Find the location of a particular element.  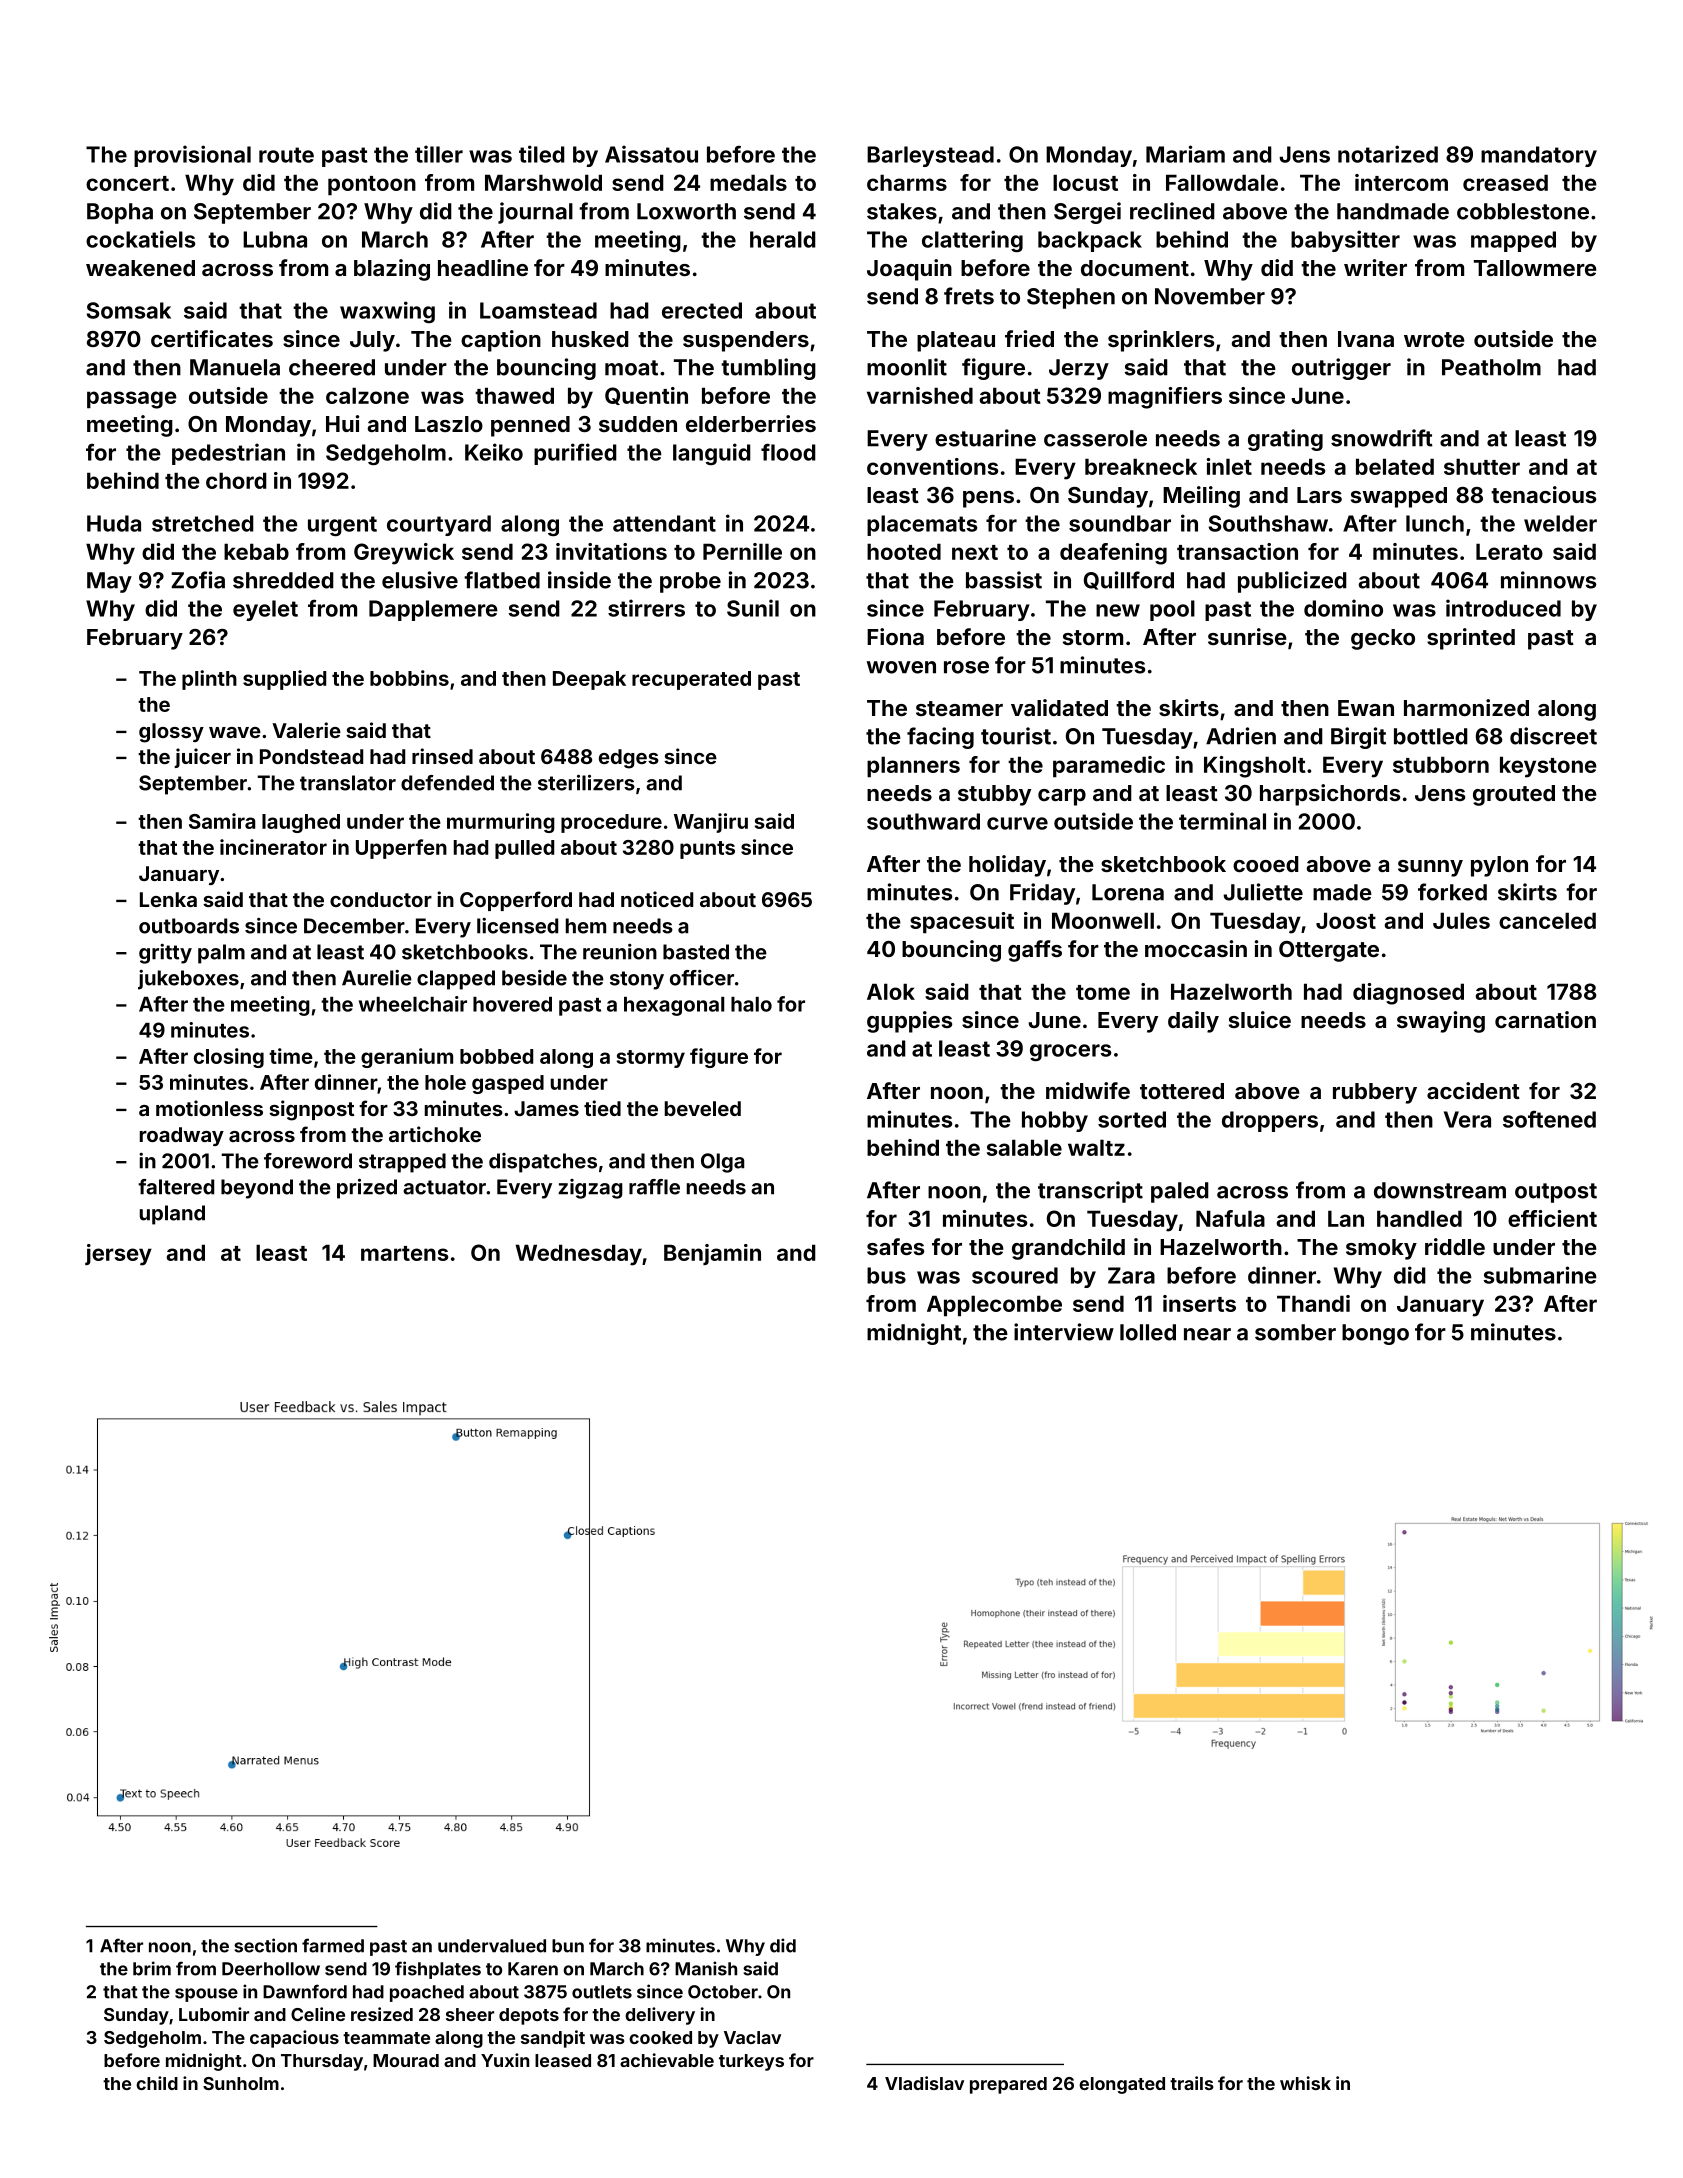

scoured is located at coordinates (1015, 1275).
